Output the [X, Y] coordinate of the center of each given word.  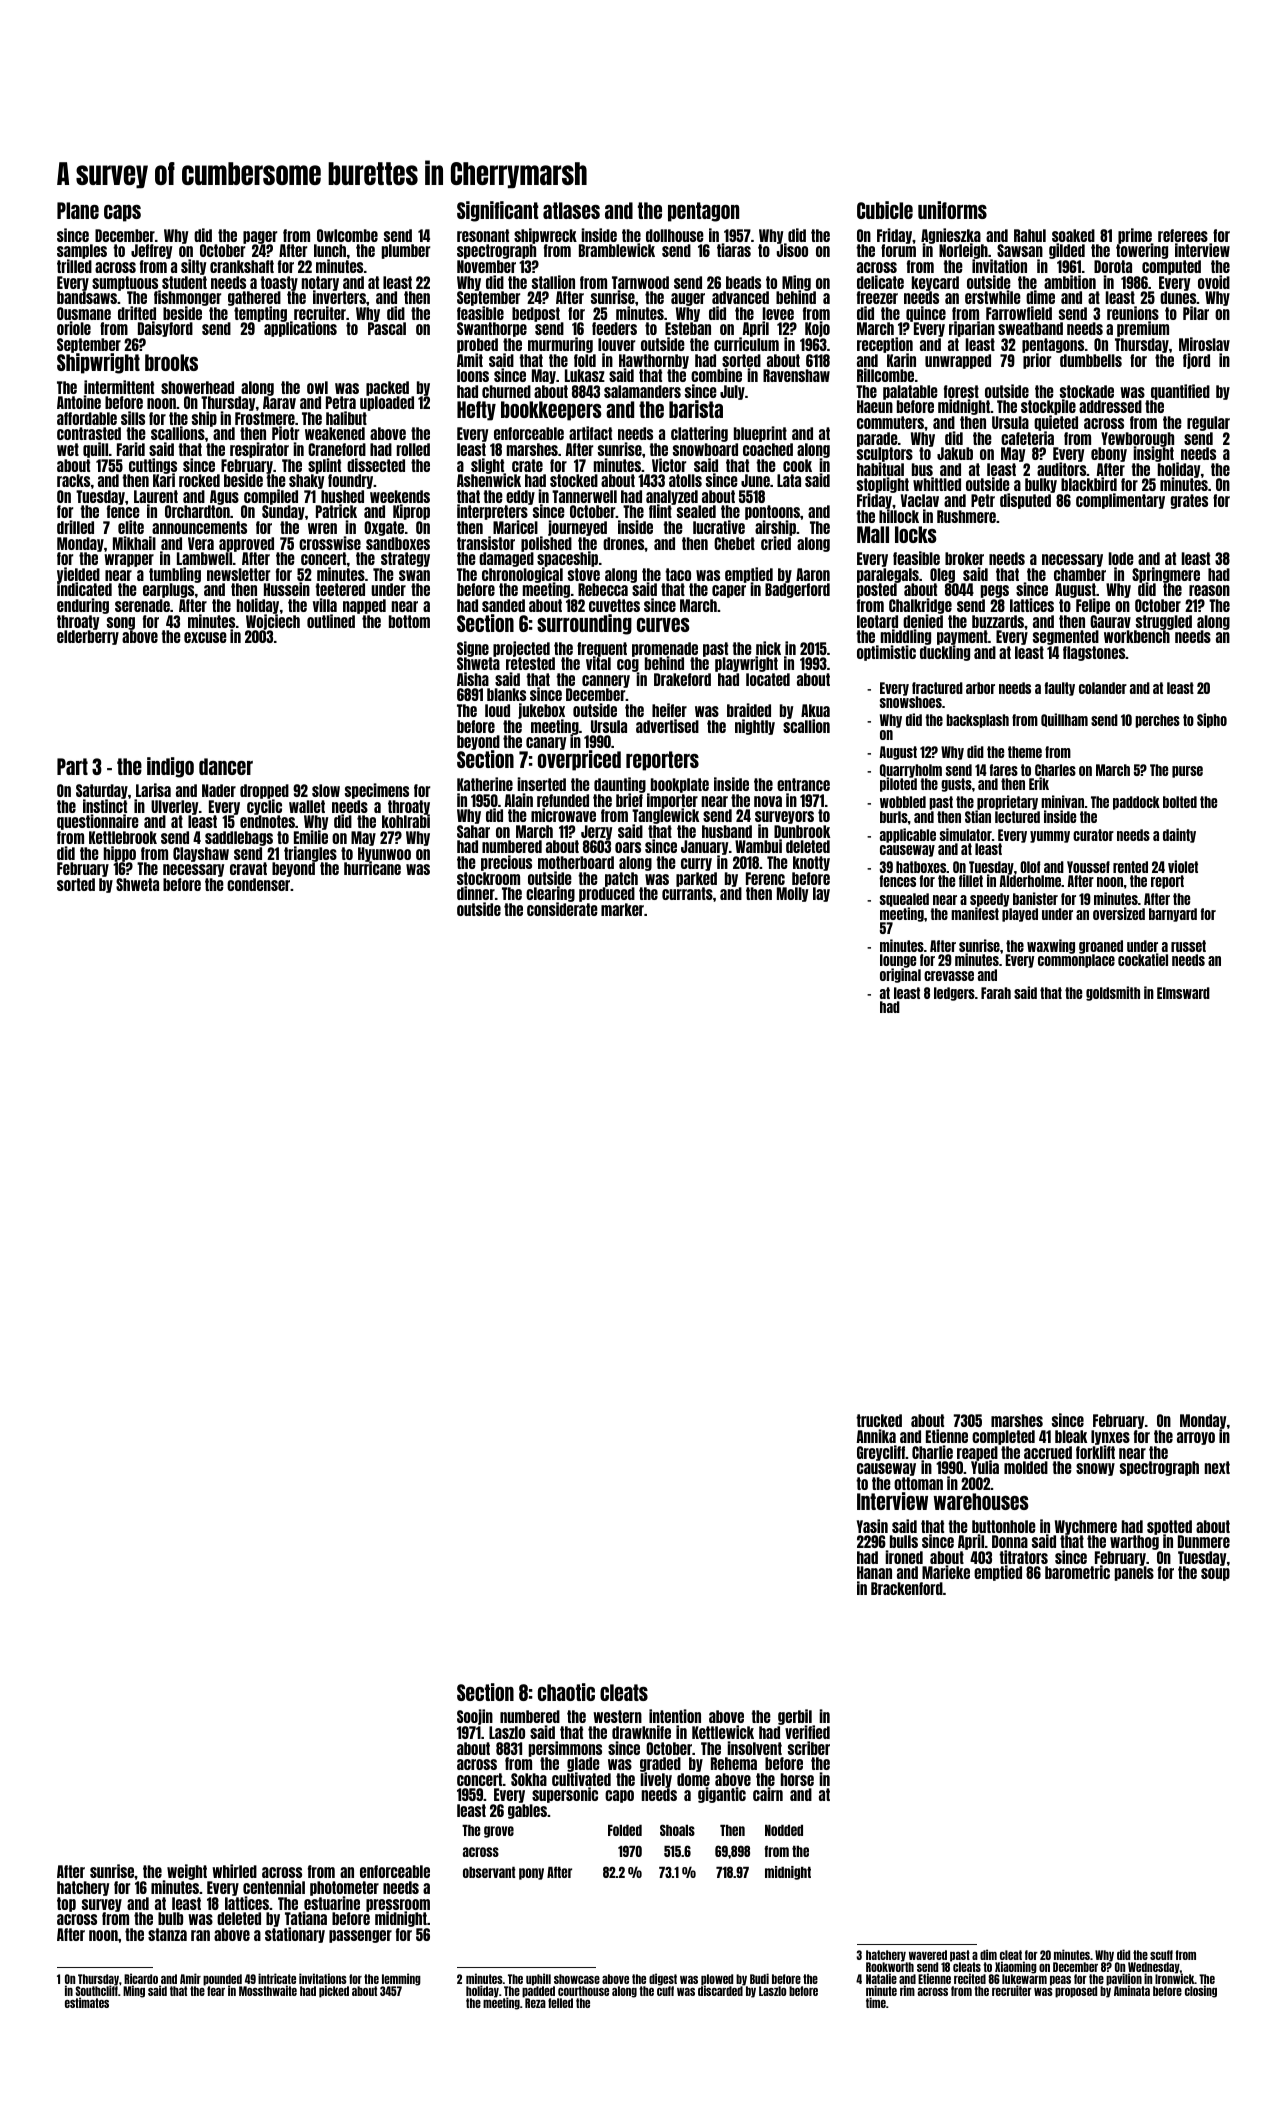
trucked [879, 1420]
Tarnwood [640, 282]
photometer [344, 1888]
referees [1183, 235]
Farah [996, 993]
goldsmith [1113, 993]
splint [324, 466]
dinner [476, 893]
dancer [226, 766]
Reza [535, 2003]
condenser [258, 884]
